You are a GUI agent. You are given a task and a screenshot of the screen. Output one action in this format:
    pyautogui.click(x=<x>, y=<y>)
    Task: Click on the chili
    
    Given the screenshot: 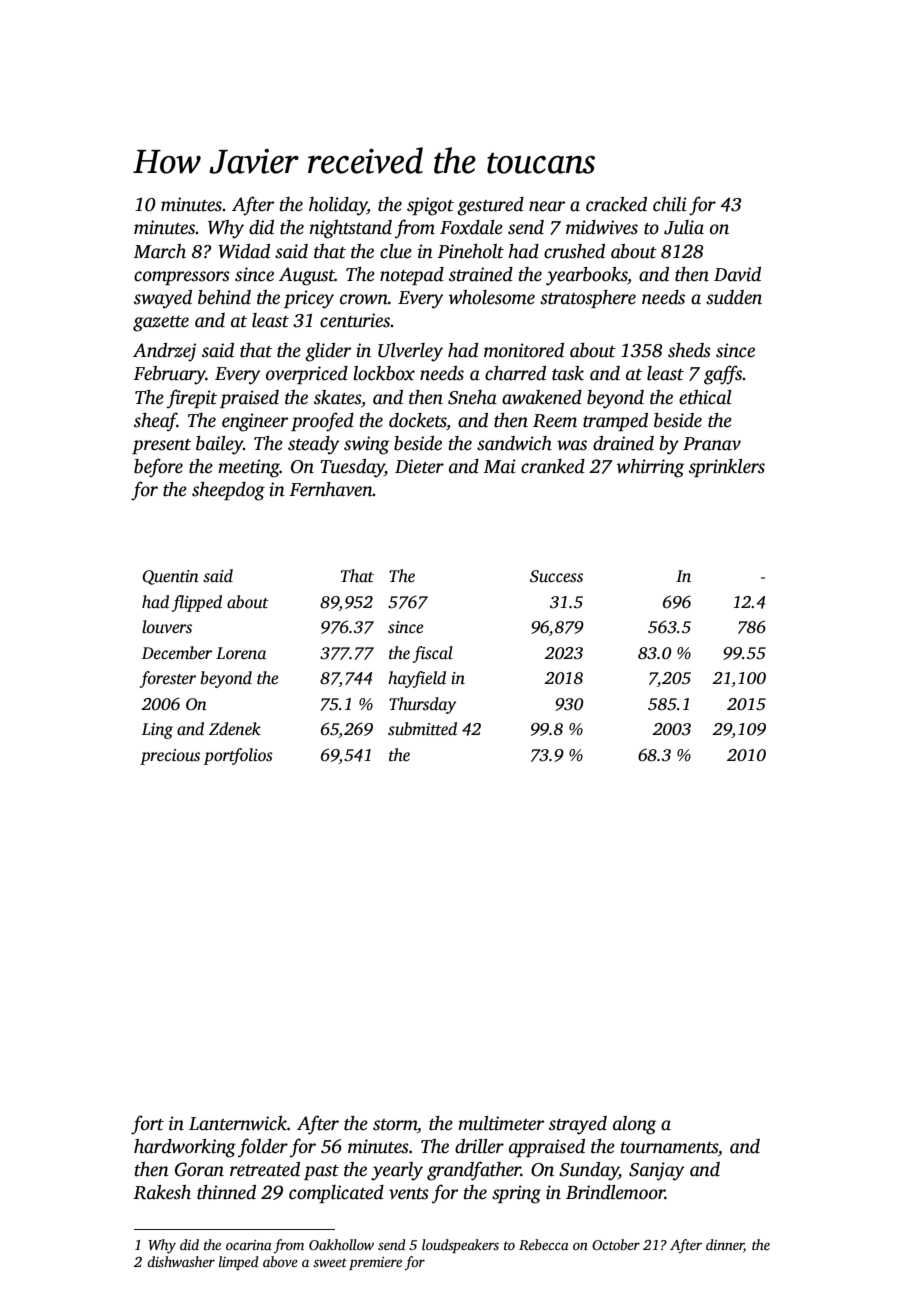 What is the action you would take?
    pyautogui.click(x=670, y=204)
